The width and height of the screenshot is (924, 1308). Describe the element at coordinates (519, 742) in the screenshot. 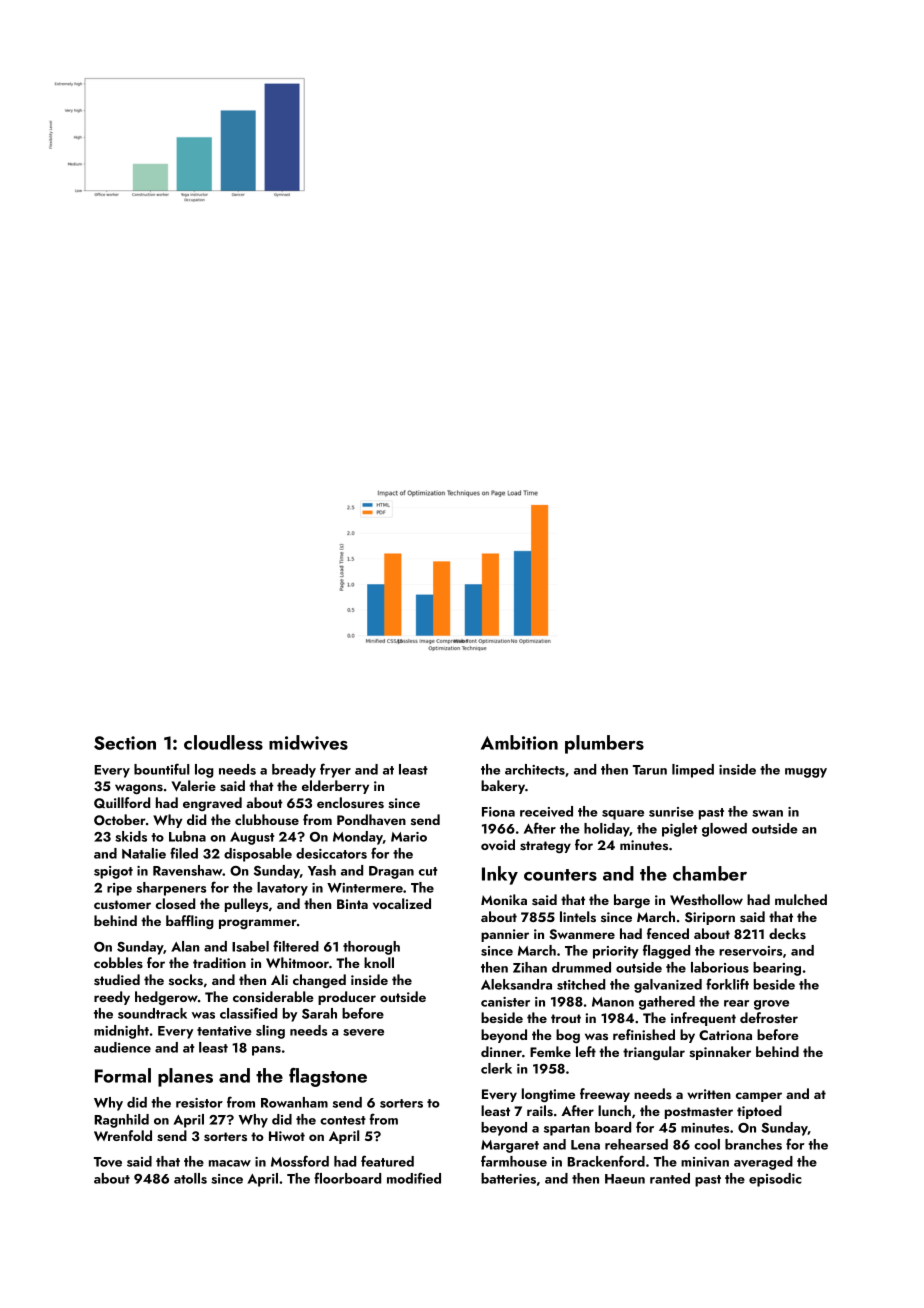

I see `Ambition` at that location.
